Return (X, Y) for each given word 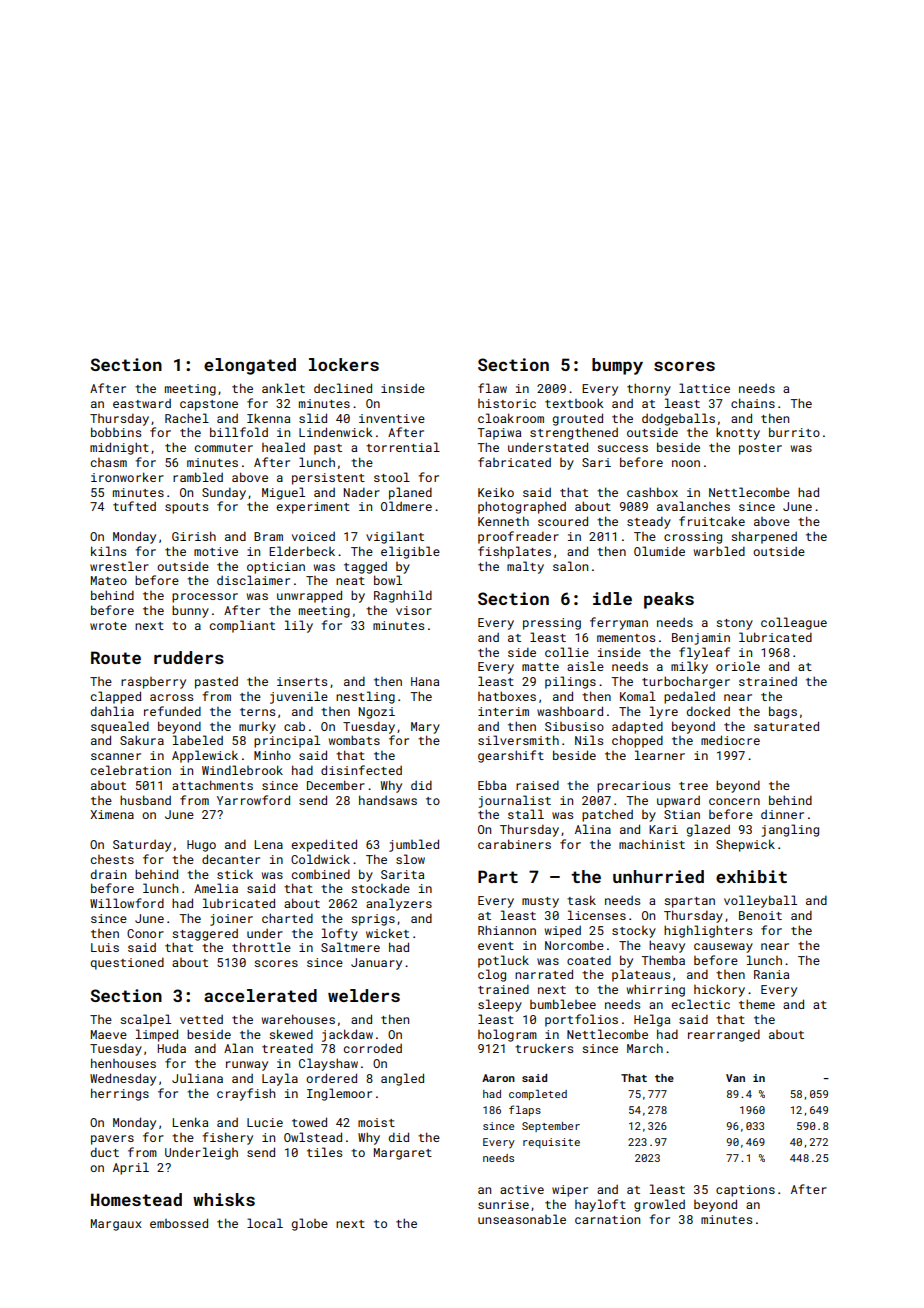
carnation (607, 1219)
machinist (652, 844)
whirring (656, 990)
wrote (108, 626)
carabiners (514, 844)
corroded (373, 1048)
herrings (120, 1094)
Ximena (112, 814)
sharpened (764, 537)
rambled (198, 477)
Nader (362, 492)
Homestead (136, 1199)
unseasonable (522, 1219)
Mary (425, 728)
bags (783, 712)
